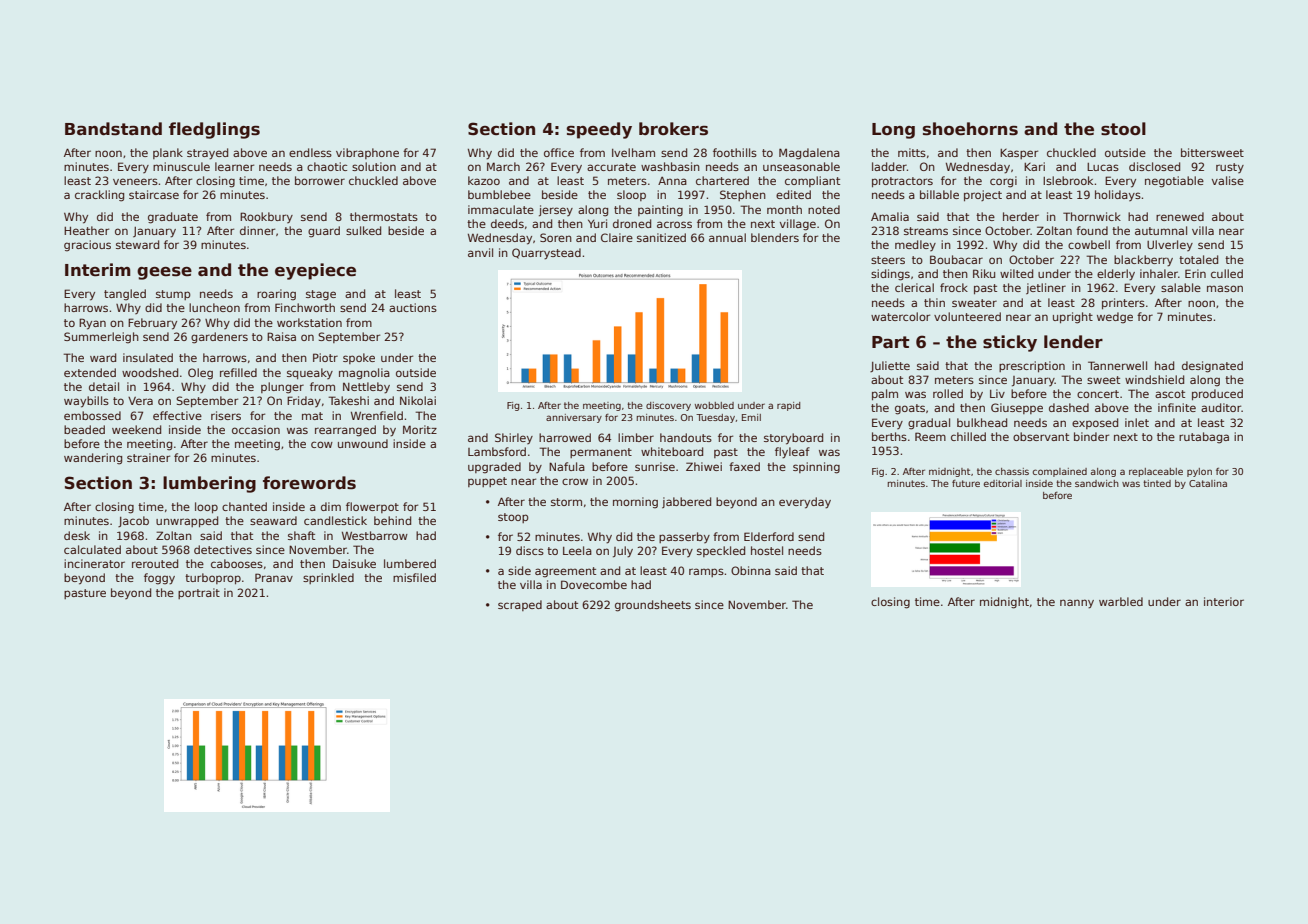 The width and height of the image is (1308, 924). What do you see at coordinates (282, 388) in the image?
I see `plunger` at bounding box center [282, 388].
